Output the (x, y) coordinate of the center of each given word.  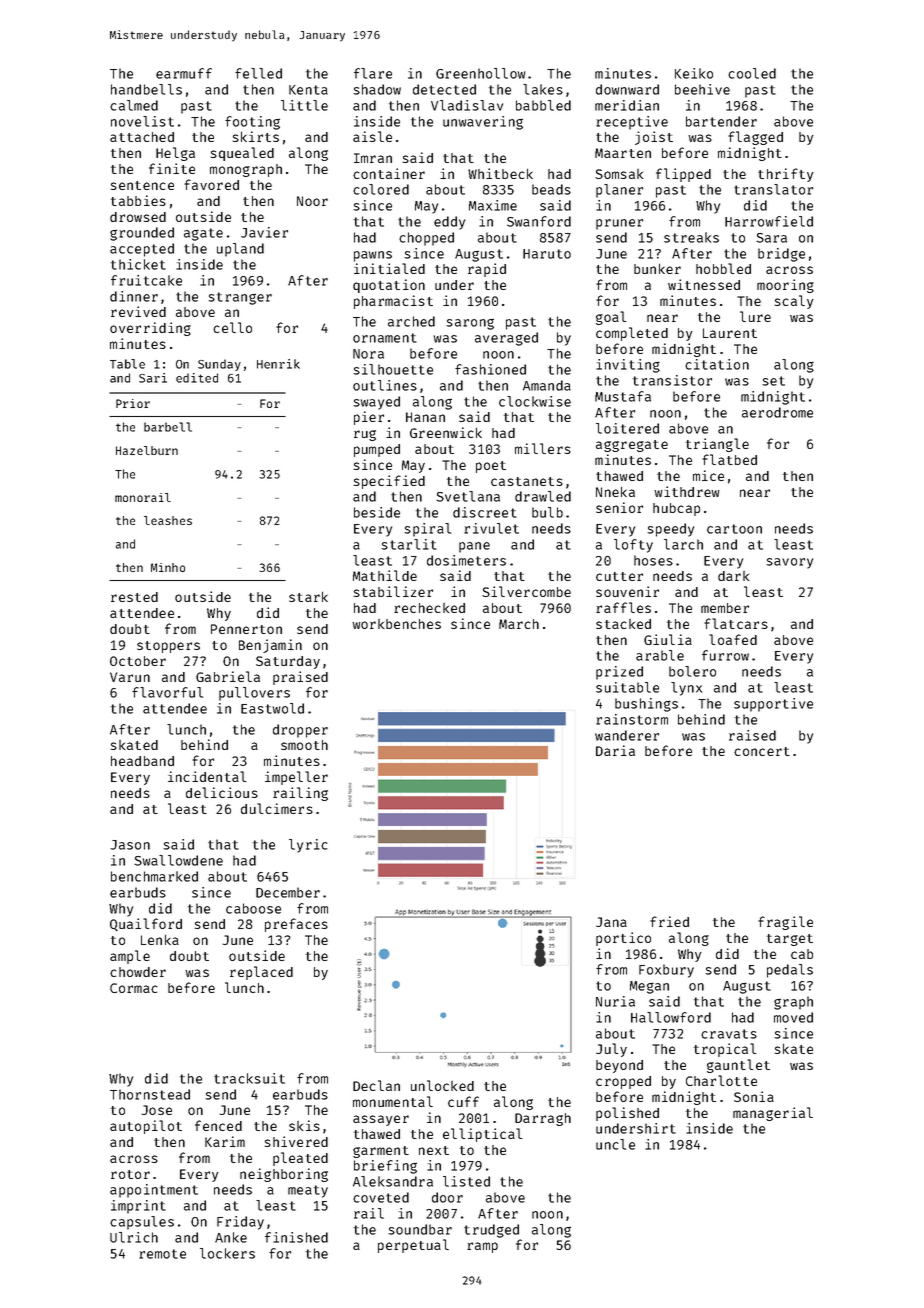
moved (793, 1017)
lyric (308, 846)
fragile (785, 923)
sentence (142, 185)
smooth (304, 745)
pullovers (254, 694)
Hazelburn (147, 450)
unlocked (442, 1085)
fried (669, 921)
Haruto (547, 254)
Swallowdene (178, 860)
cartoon (734, 529)
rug (365, 435)
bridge (781, 255)
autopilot (146, 1127)
